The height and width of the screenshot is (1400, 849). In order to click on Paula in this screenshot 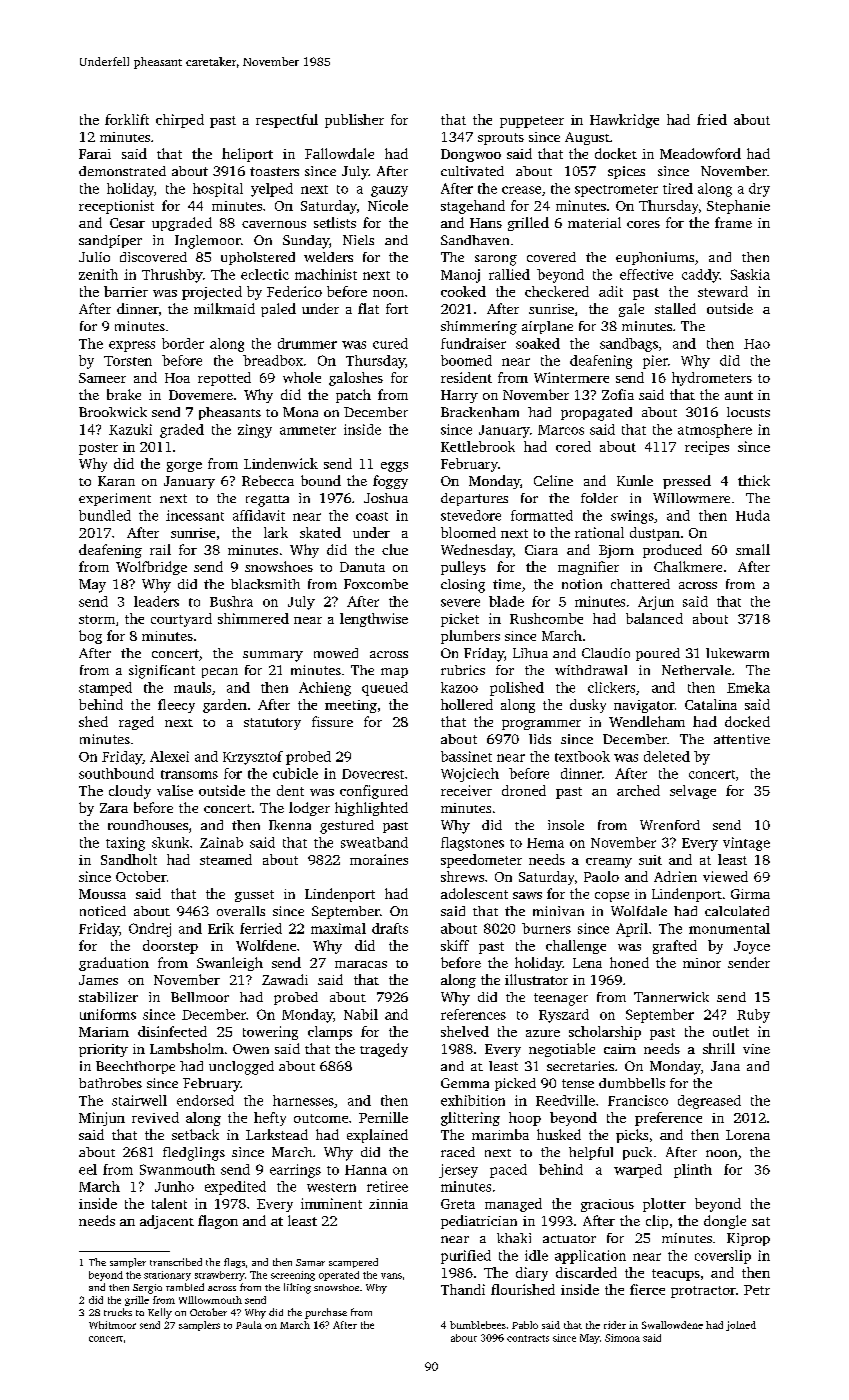, I will do `click(249, 1325)`.
